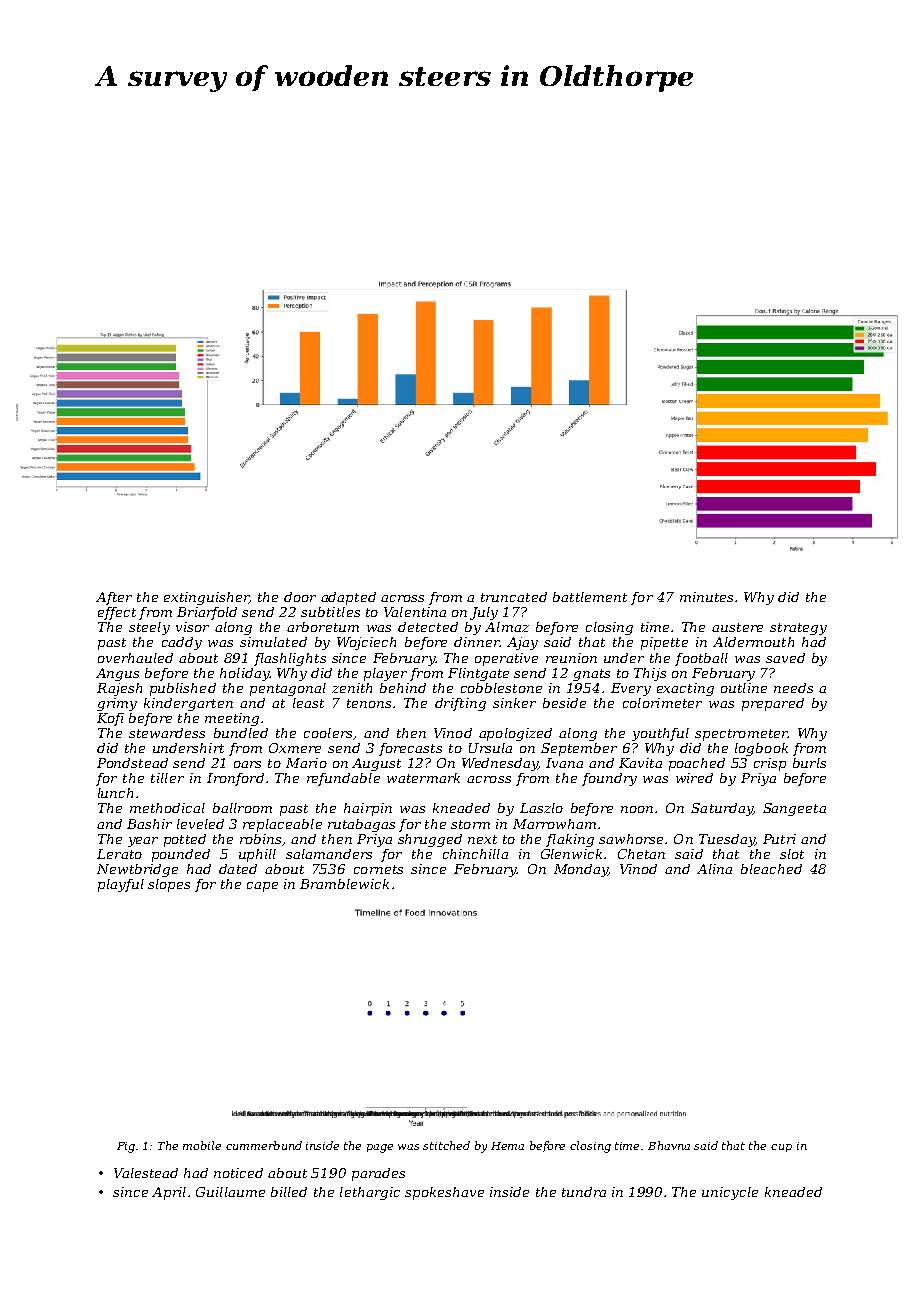 The image size is (924, 1308). What do you see at coordinates (564, 763) in the screenshot?
I see `Ivana` at bounding box center [564, 763].
